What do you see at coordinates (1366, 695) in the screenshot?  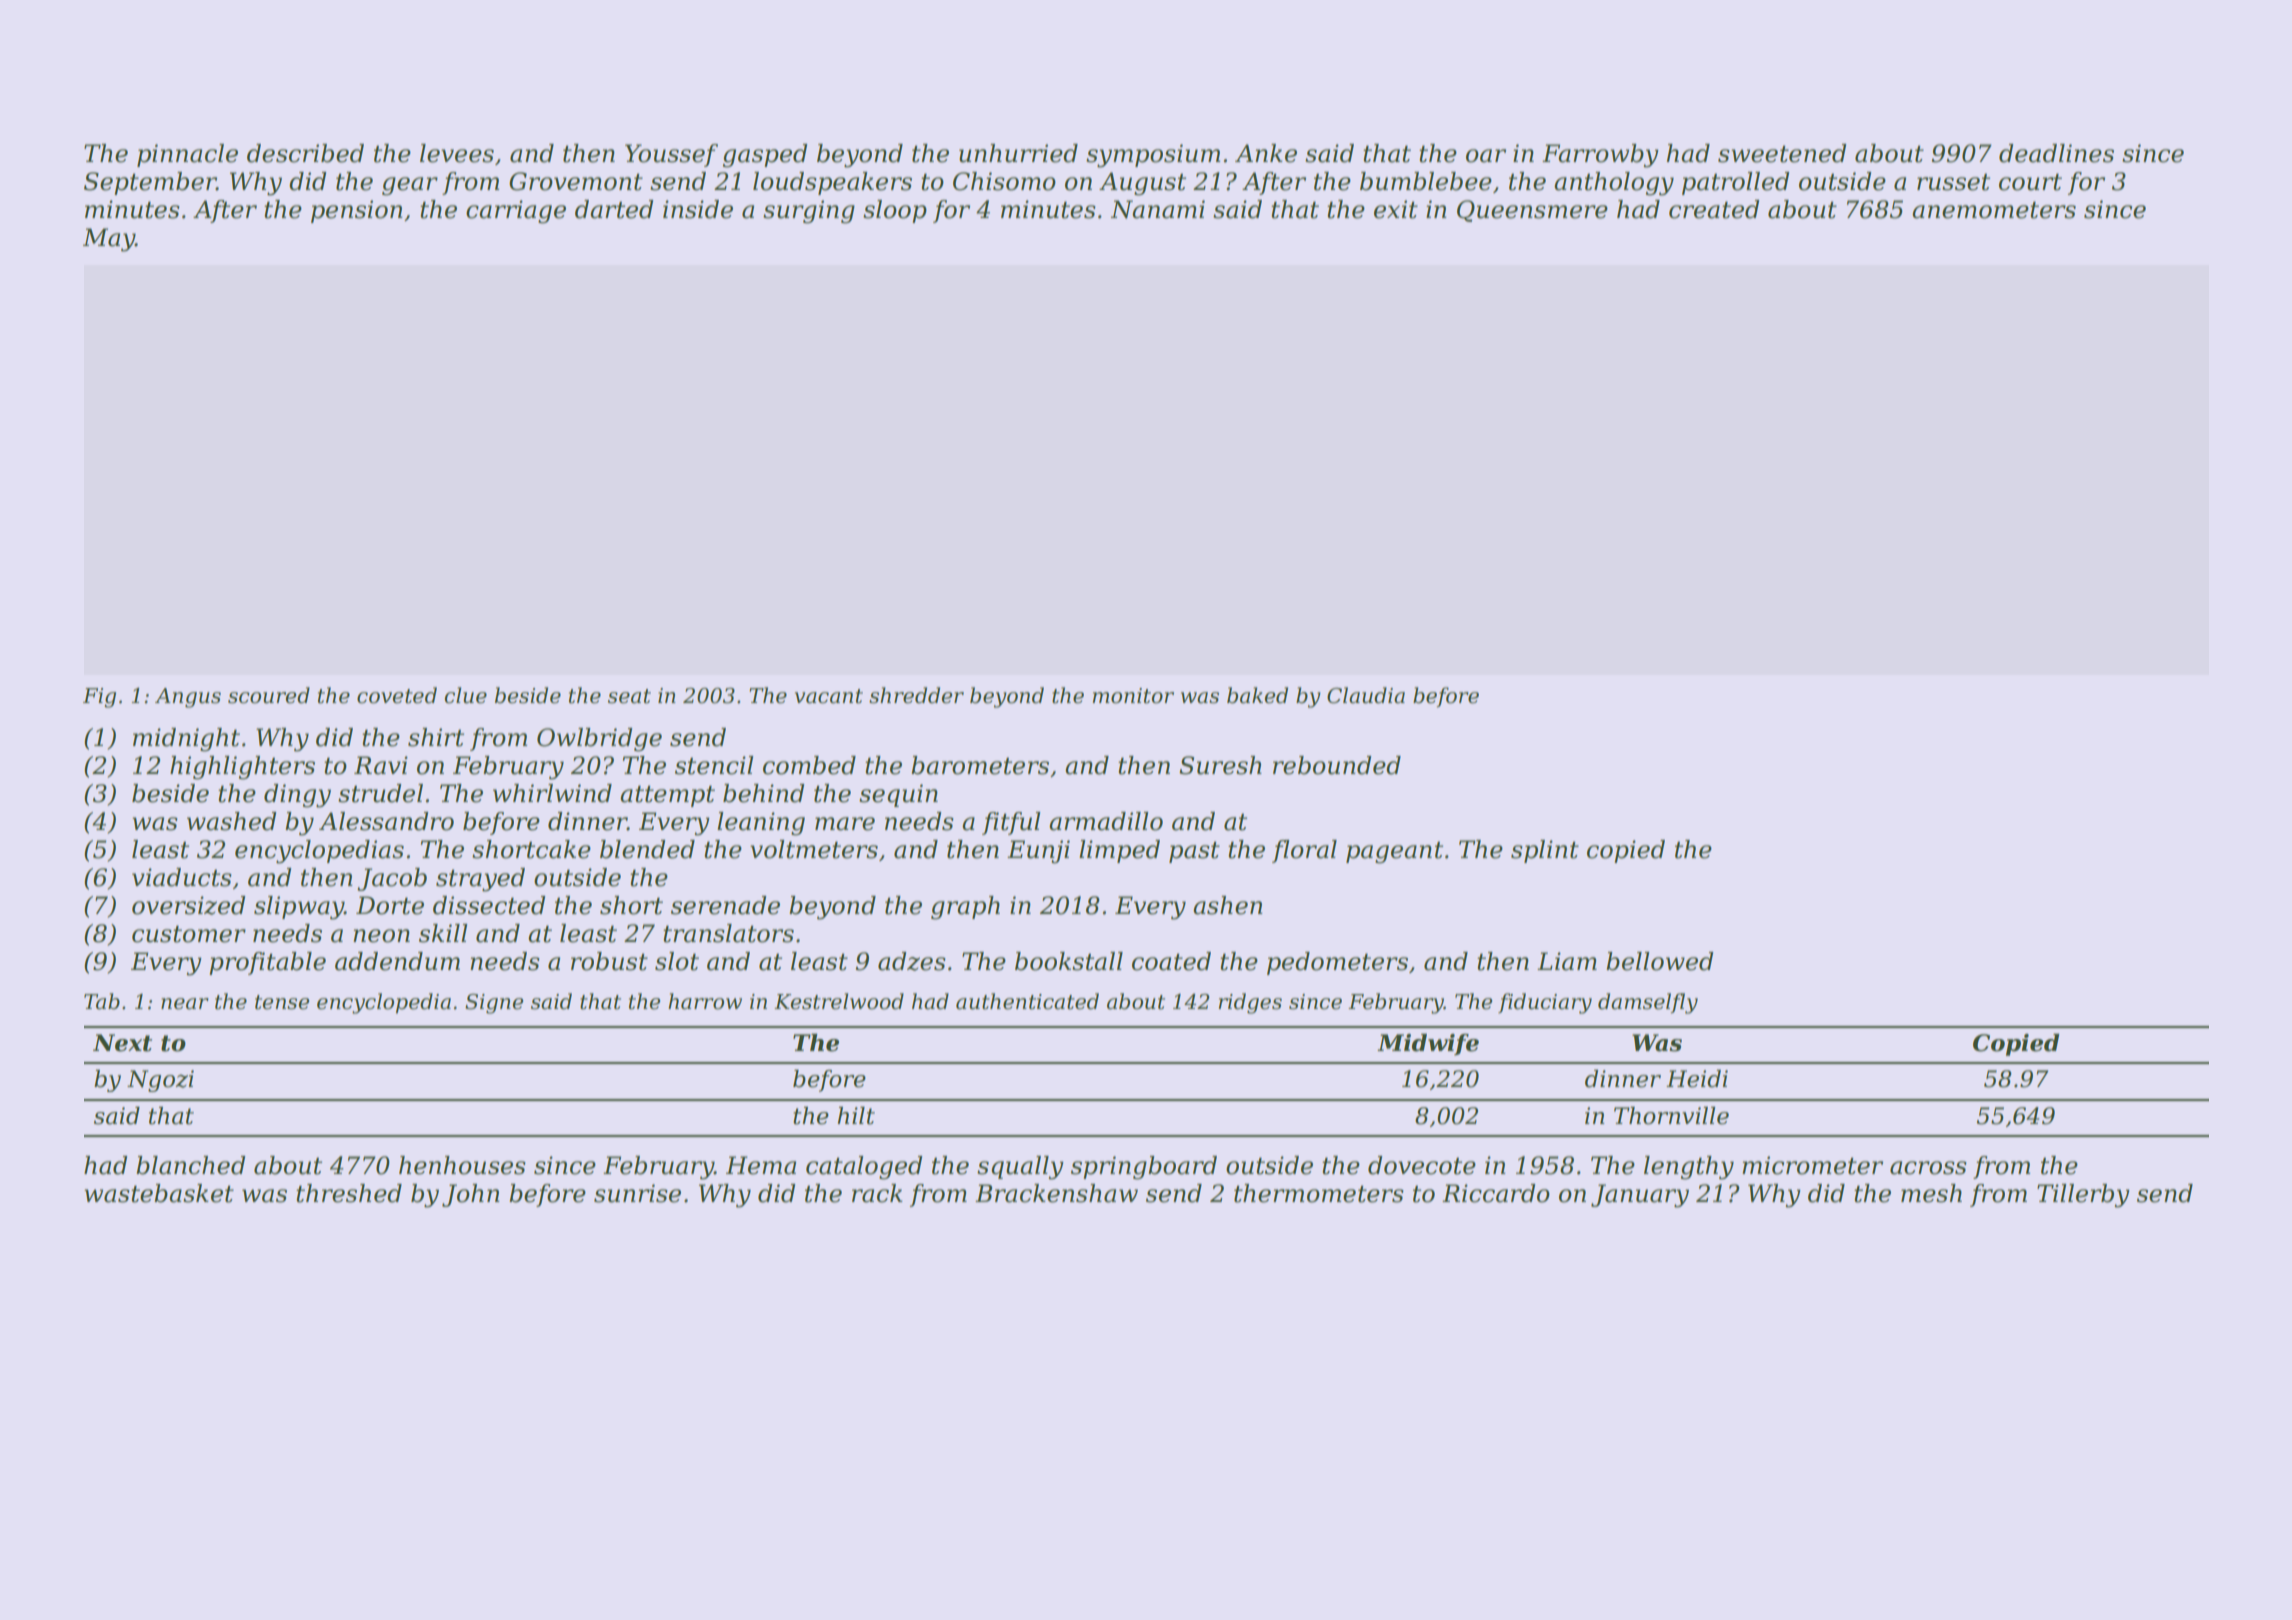 I see `Claudia` at bounding box center [1366, 695].
